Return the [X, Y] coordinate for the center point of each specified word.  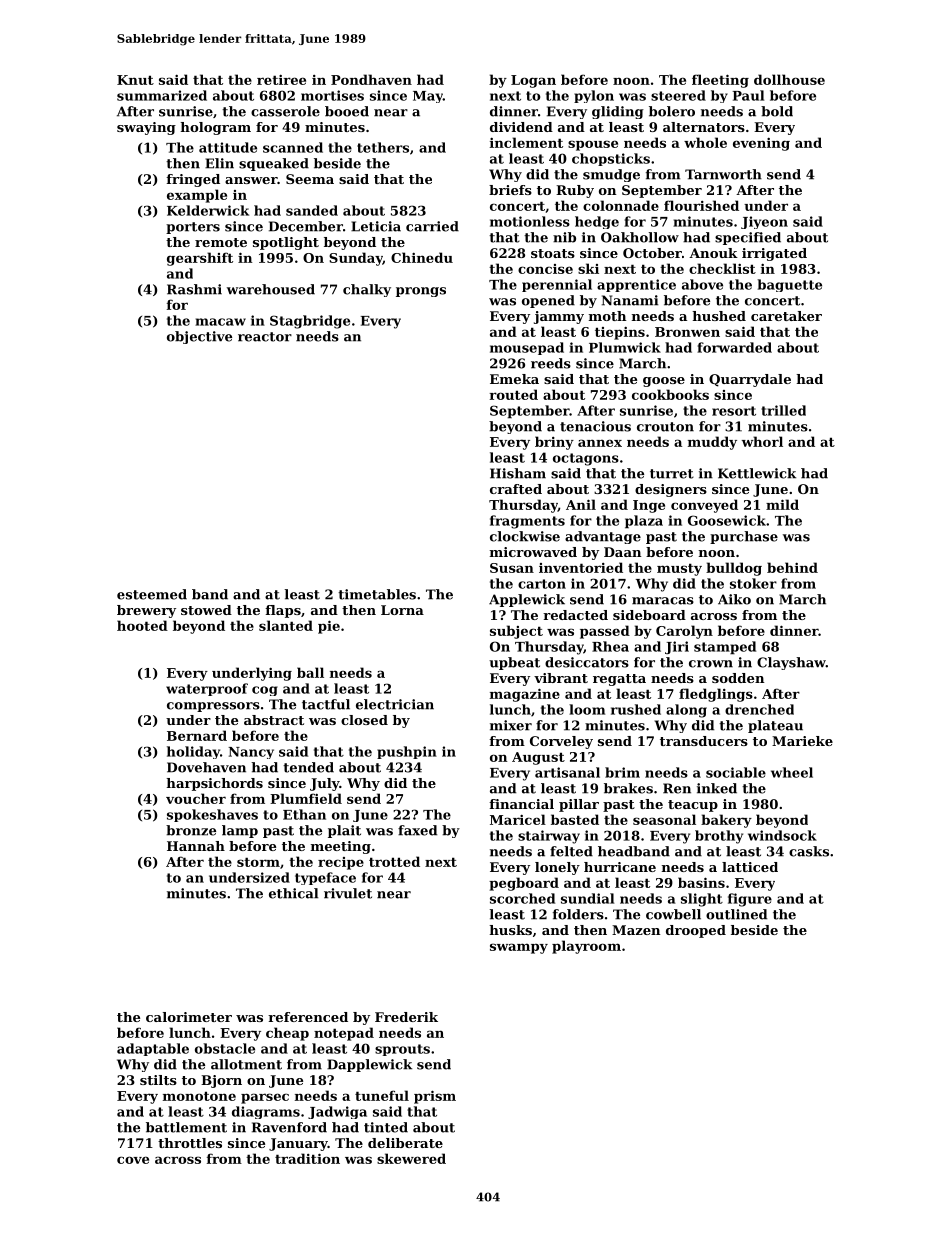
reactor [265, 337]
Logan [533, 81]
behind [792, 567]
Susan [512, 568]
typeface [325, 878]
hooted [142, 625]
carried [432, 226]
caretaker [786, 316]
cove [133, 1160]
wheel [792, 772]
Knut [135, 80]
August [538, 758]
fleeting [720, 81]
